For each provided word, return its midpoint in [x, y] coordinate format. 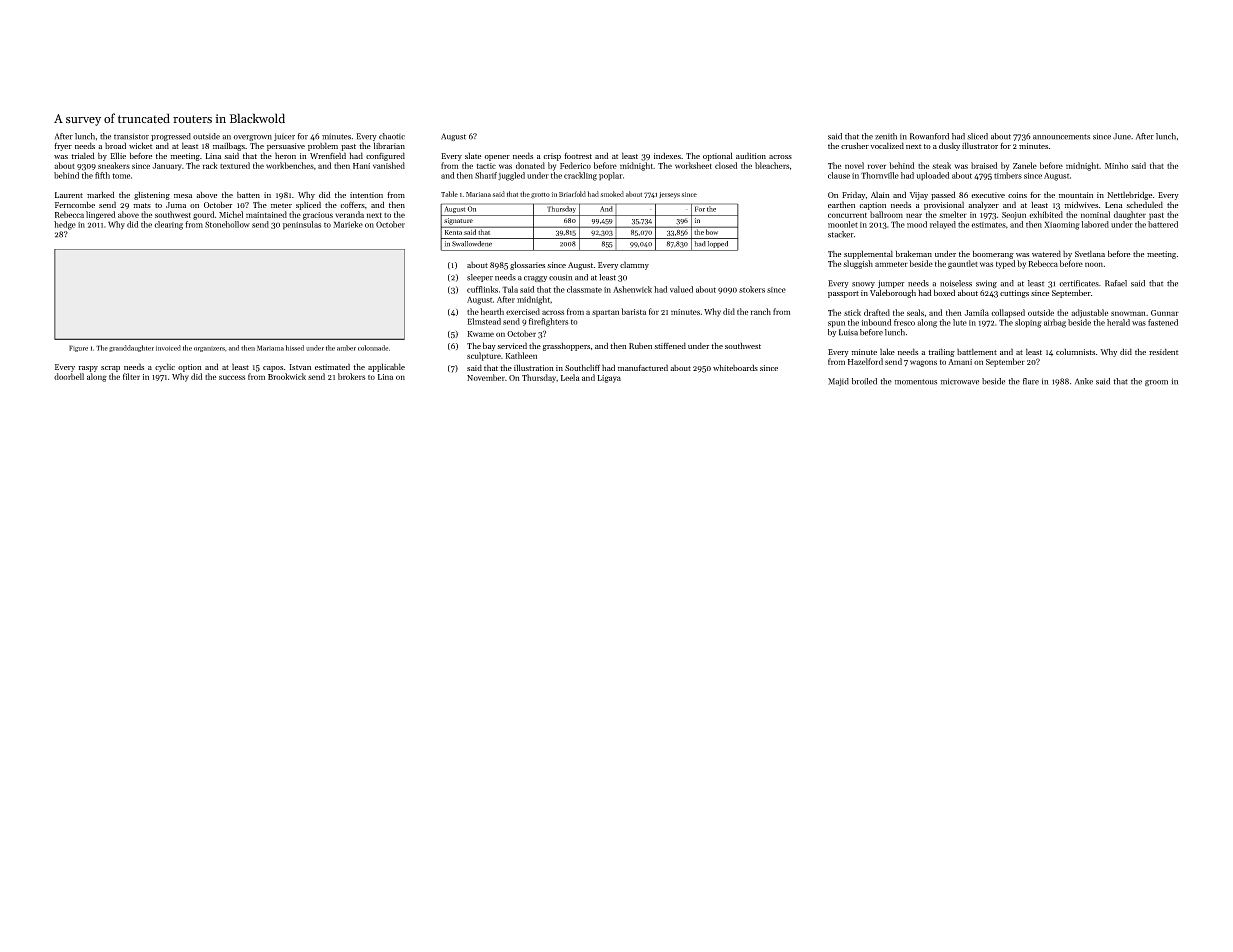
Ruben [640, 345]
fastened [1163, 322]
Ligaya [609, 379]
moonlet [843, 224]
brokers [351, 376]
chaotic [392, 136]
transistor [131, 136]
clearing [168, 225]
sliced [977, 136]
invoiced [168, 348]
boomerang [993, 255]
